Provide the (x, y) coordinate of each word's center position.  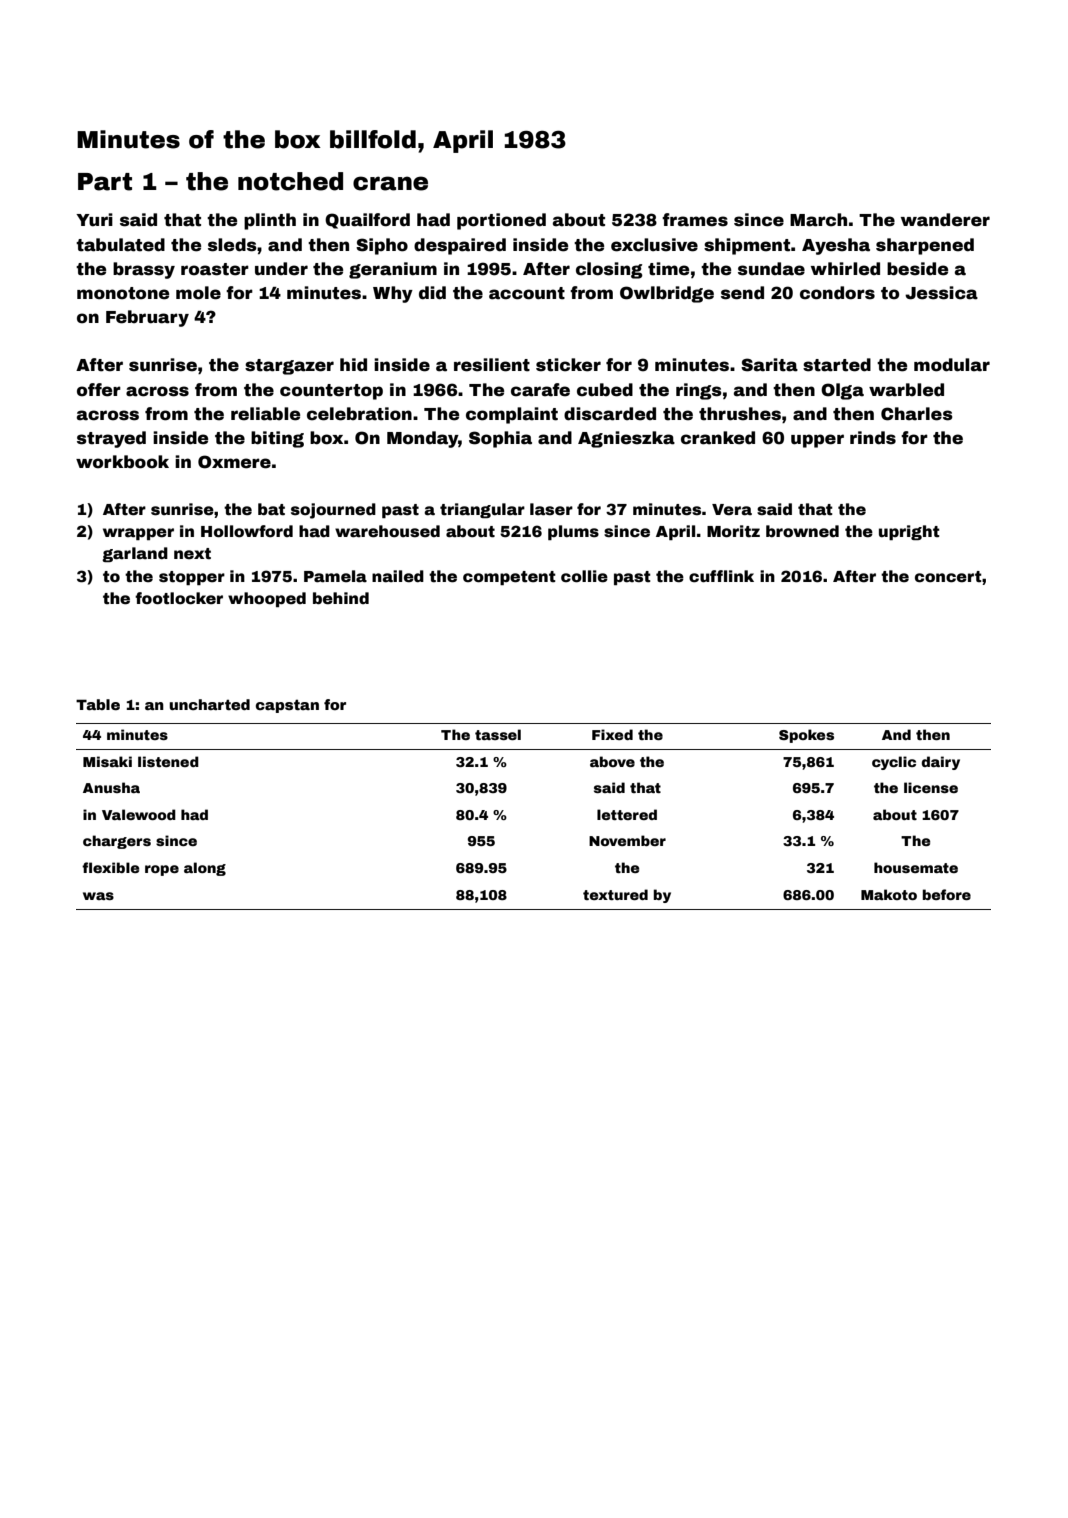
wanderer (945, 220)
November (627, 840)
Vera (732, 510)
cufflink (721, 576)
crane (390, 183)
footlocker (179, 598)
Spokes (806, 736)
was (98, 896)
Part (105, 182)
